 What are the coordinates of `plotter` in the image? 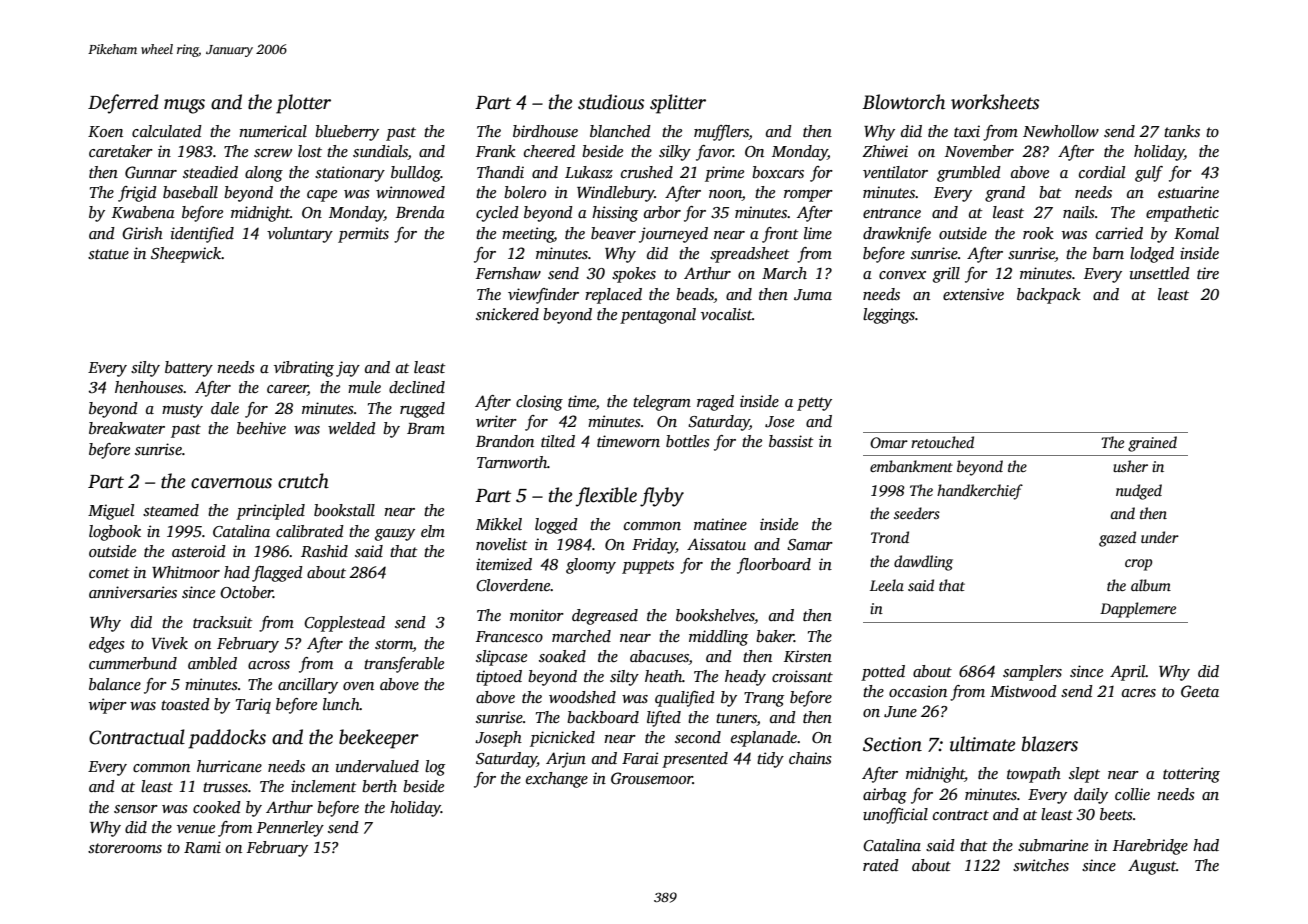 It's located at (303, 104).
